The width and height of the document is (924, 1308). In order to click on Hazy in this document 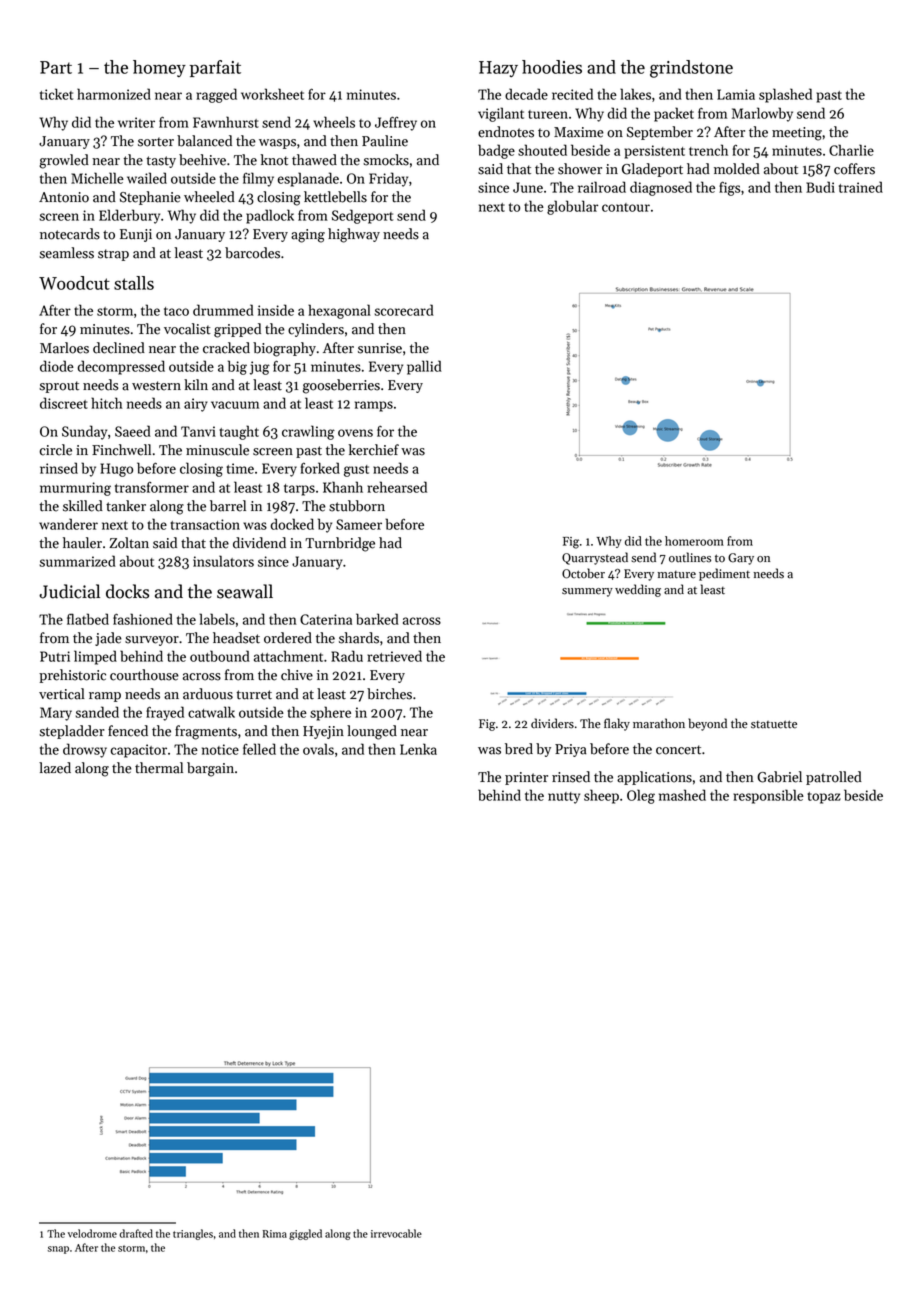, I will do `click(498, 69)`.
